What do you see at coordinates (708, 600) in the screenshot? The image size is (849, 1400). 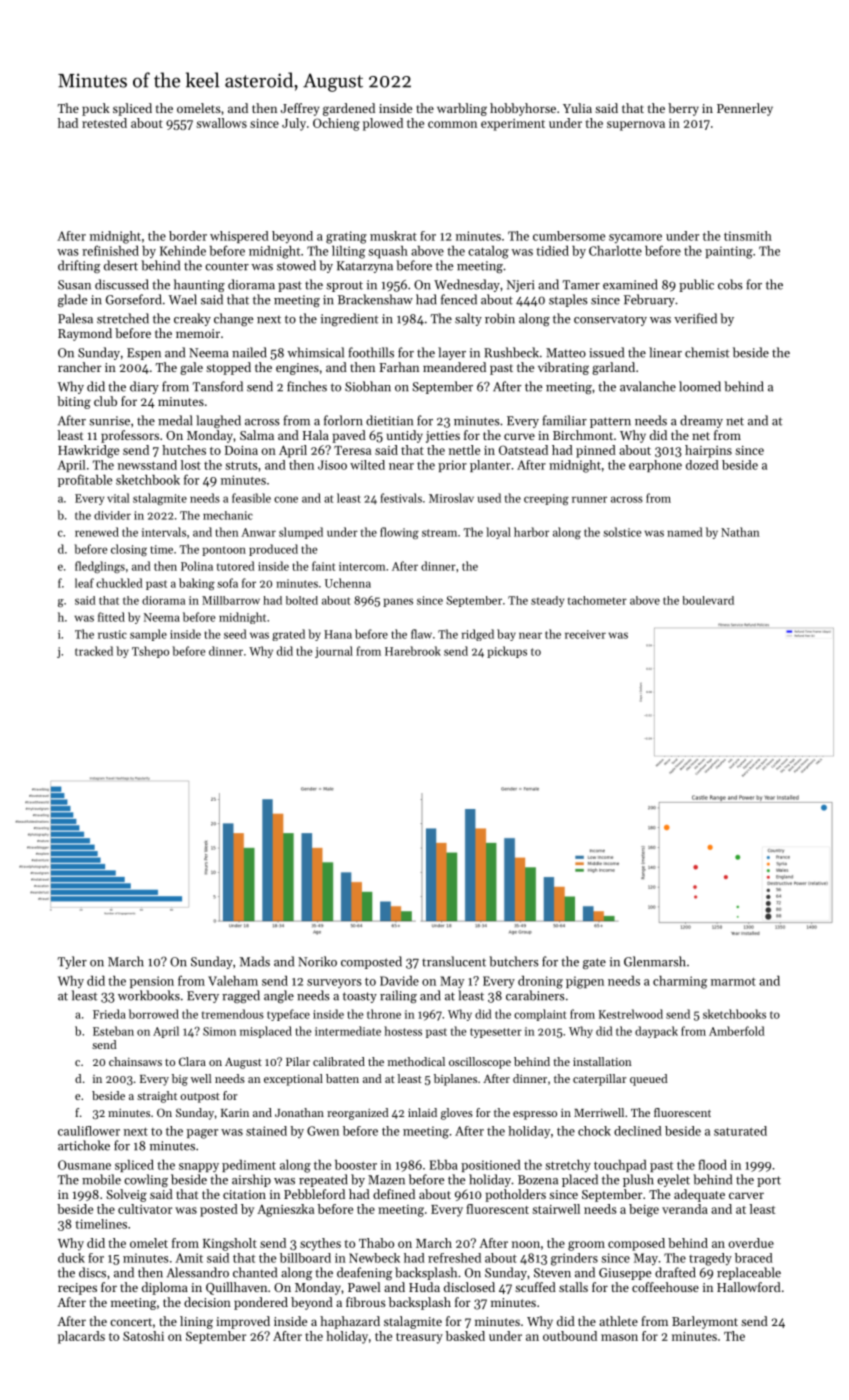 I see `boulevard` at bounding box center [708, 600].
